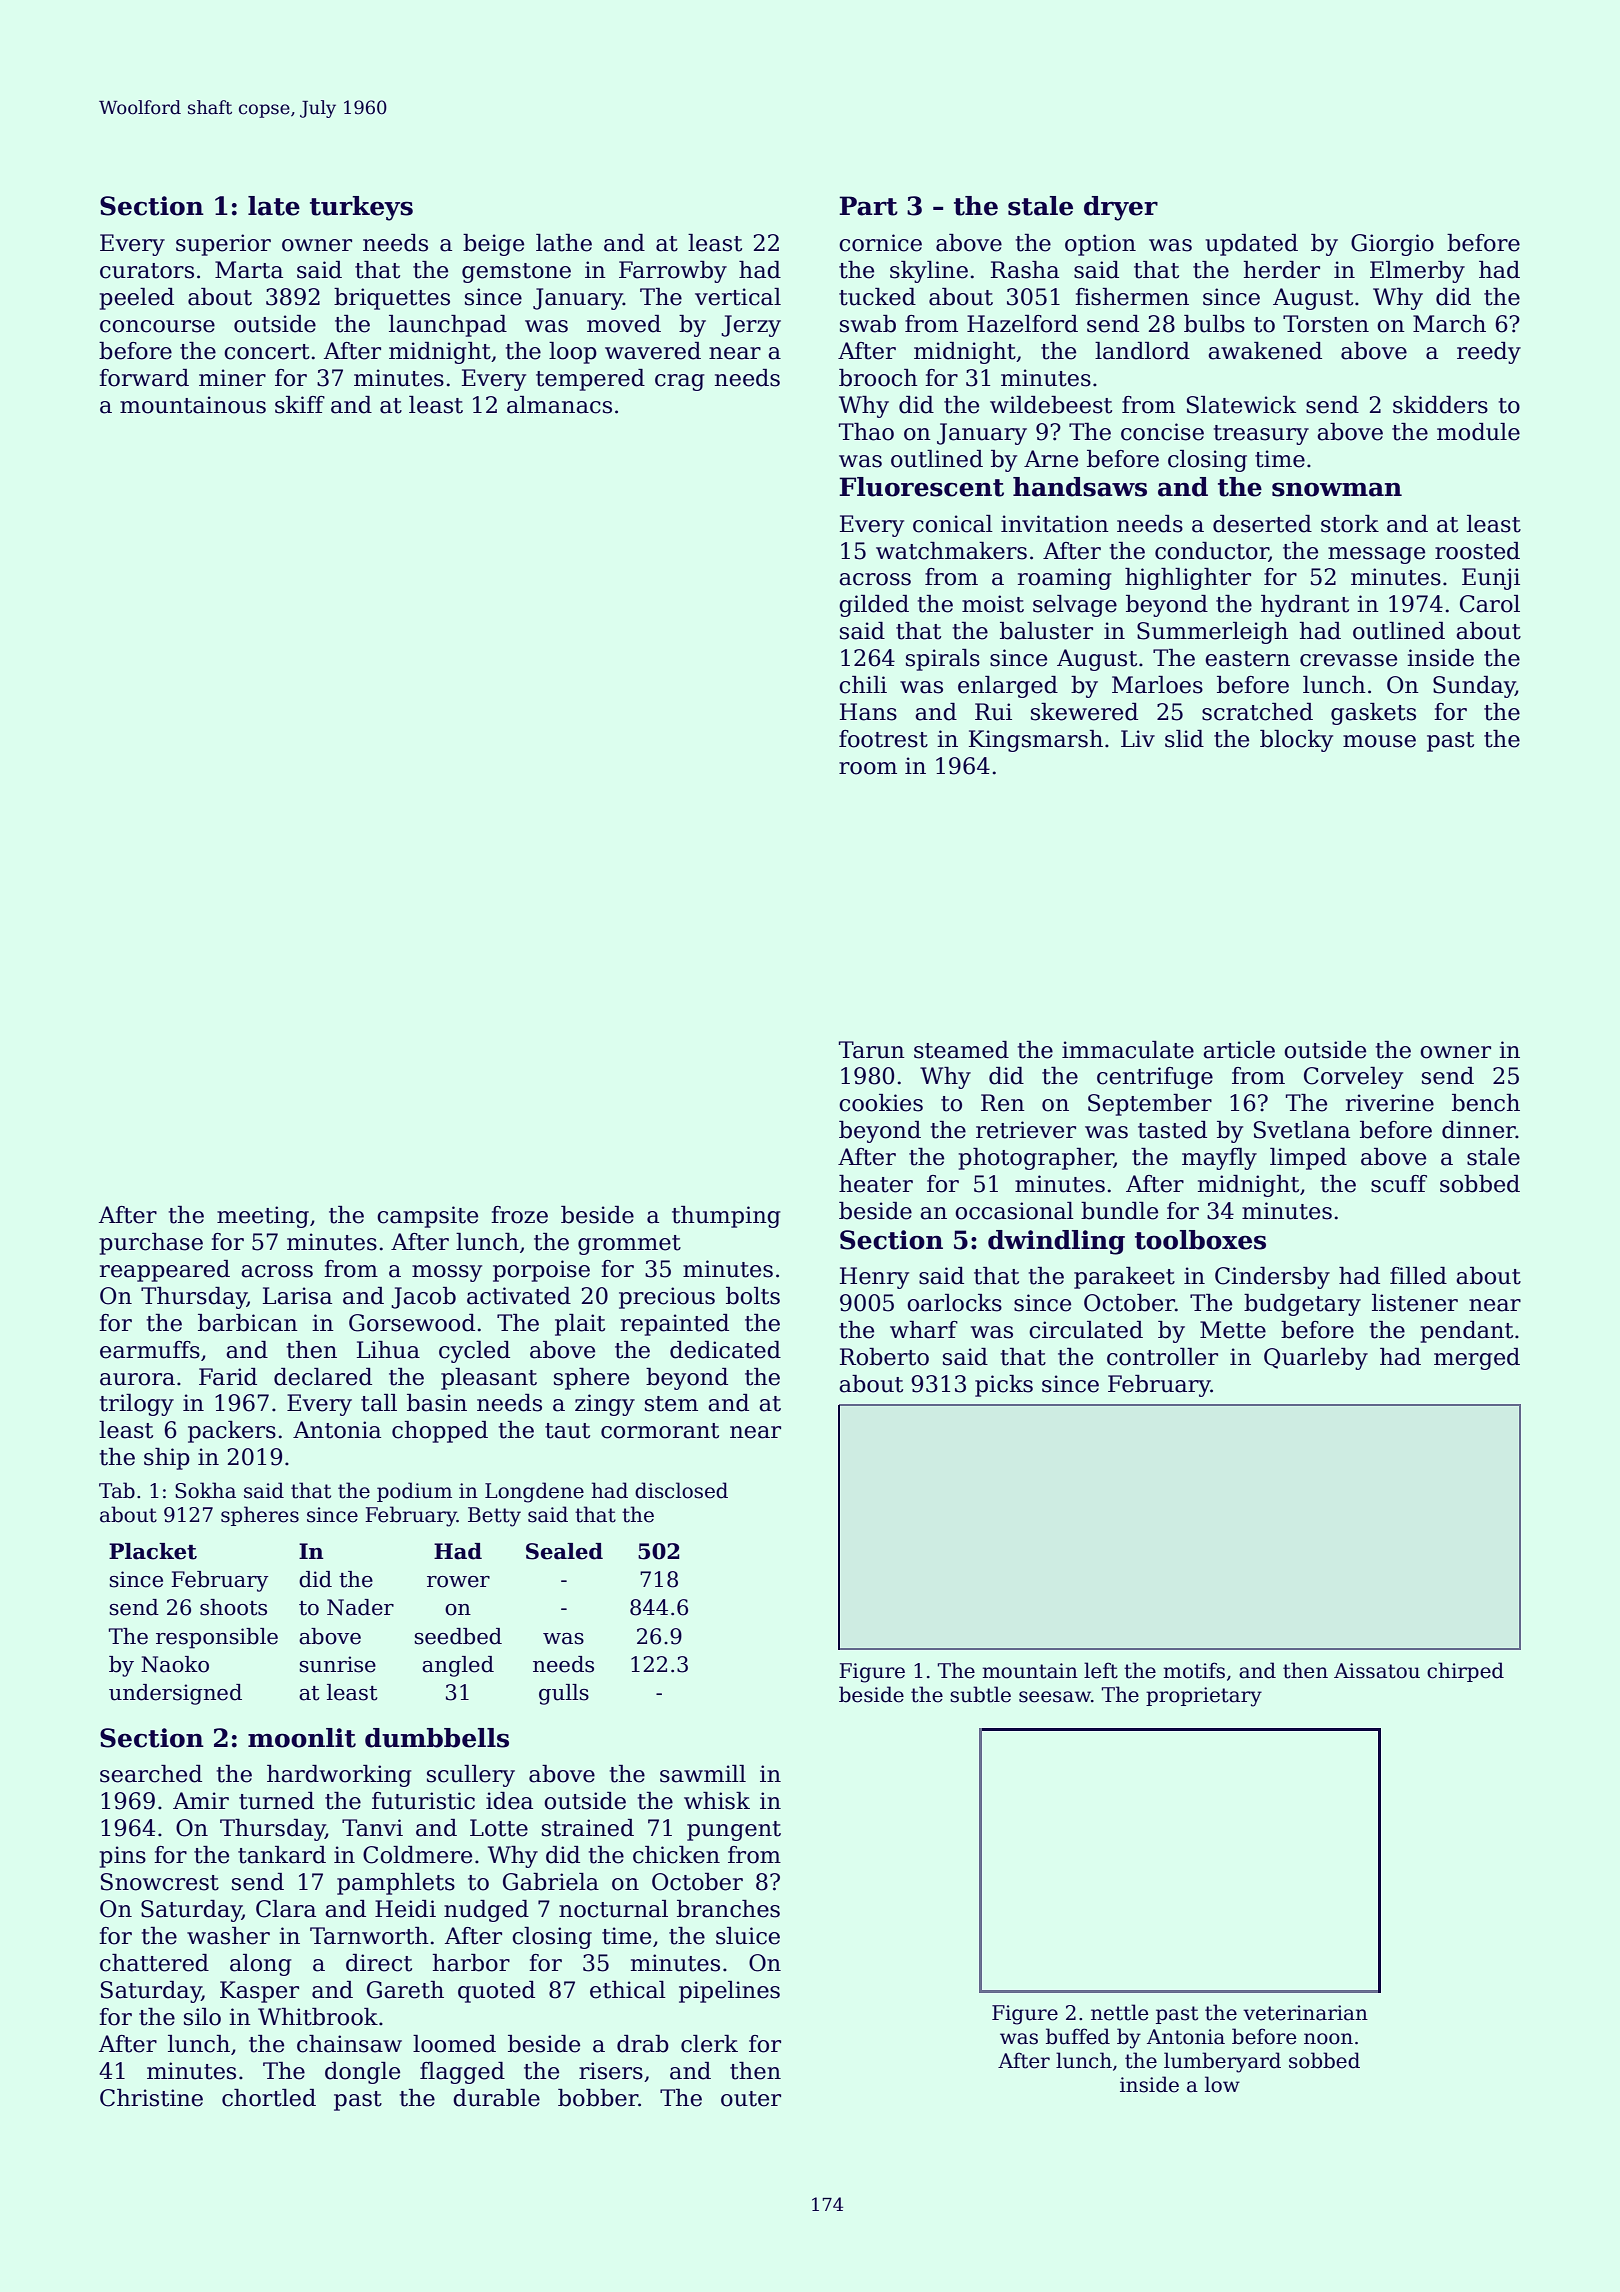  I want to click on roosted, so click(1477, 551).
